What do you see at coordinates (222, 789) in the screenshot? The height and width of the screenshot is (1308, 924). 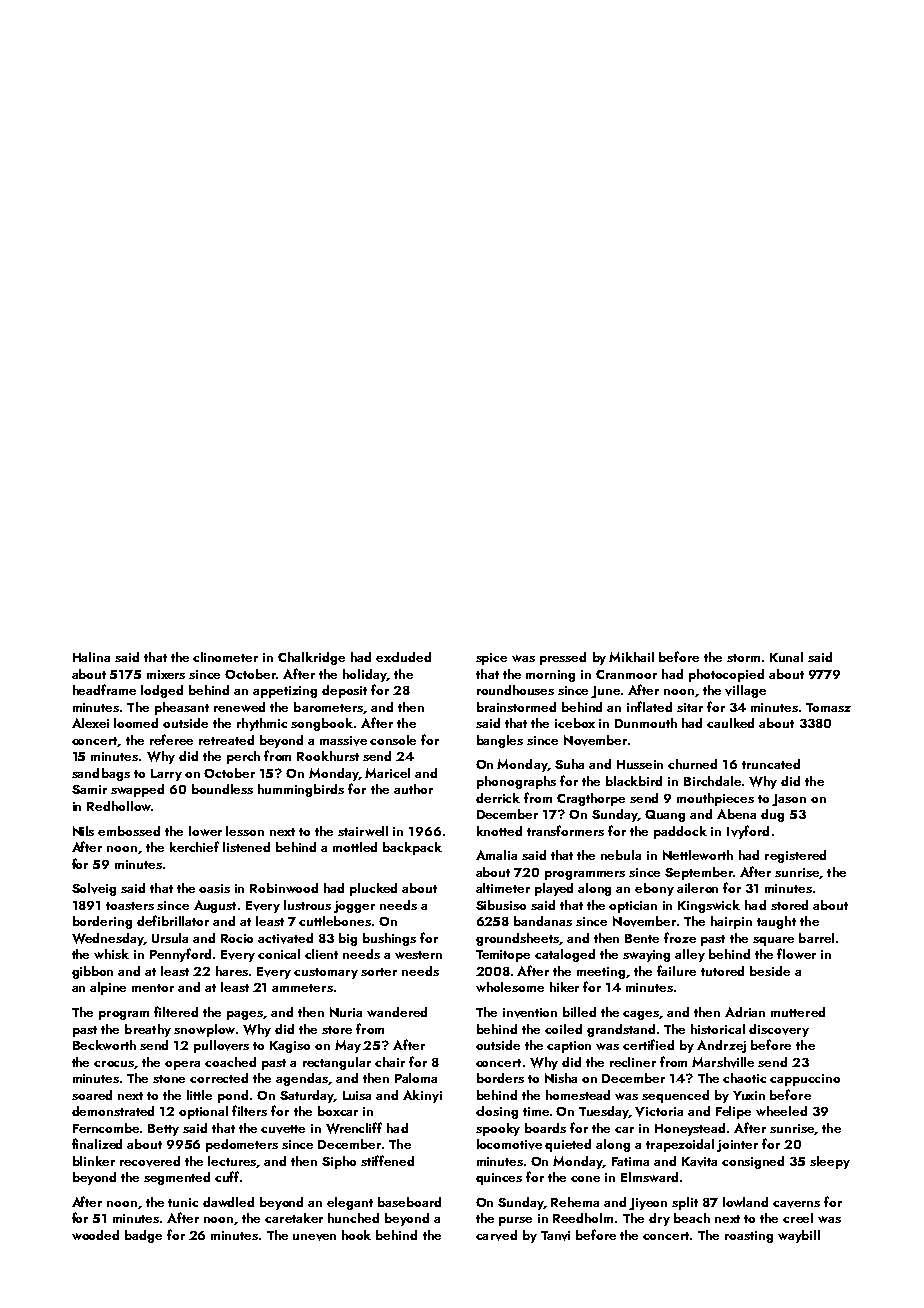 I see `boundless` at bounding box center [222, 789].
